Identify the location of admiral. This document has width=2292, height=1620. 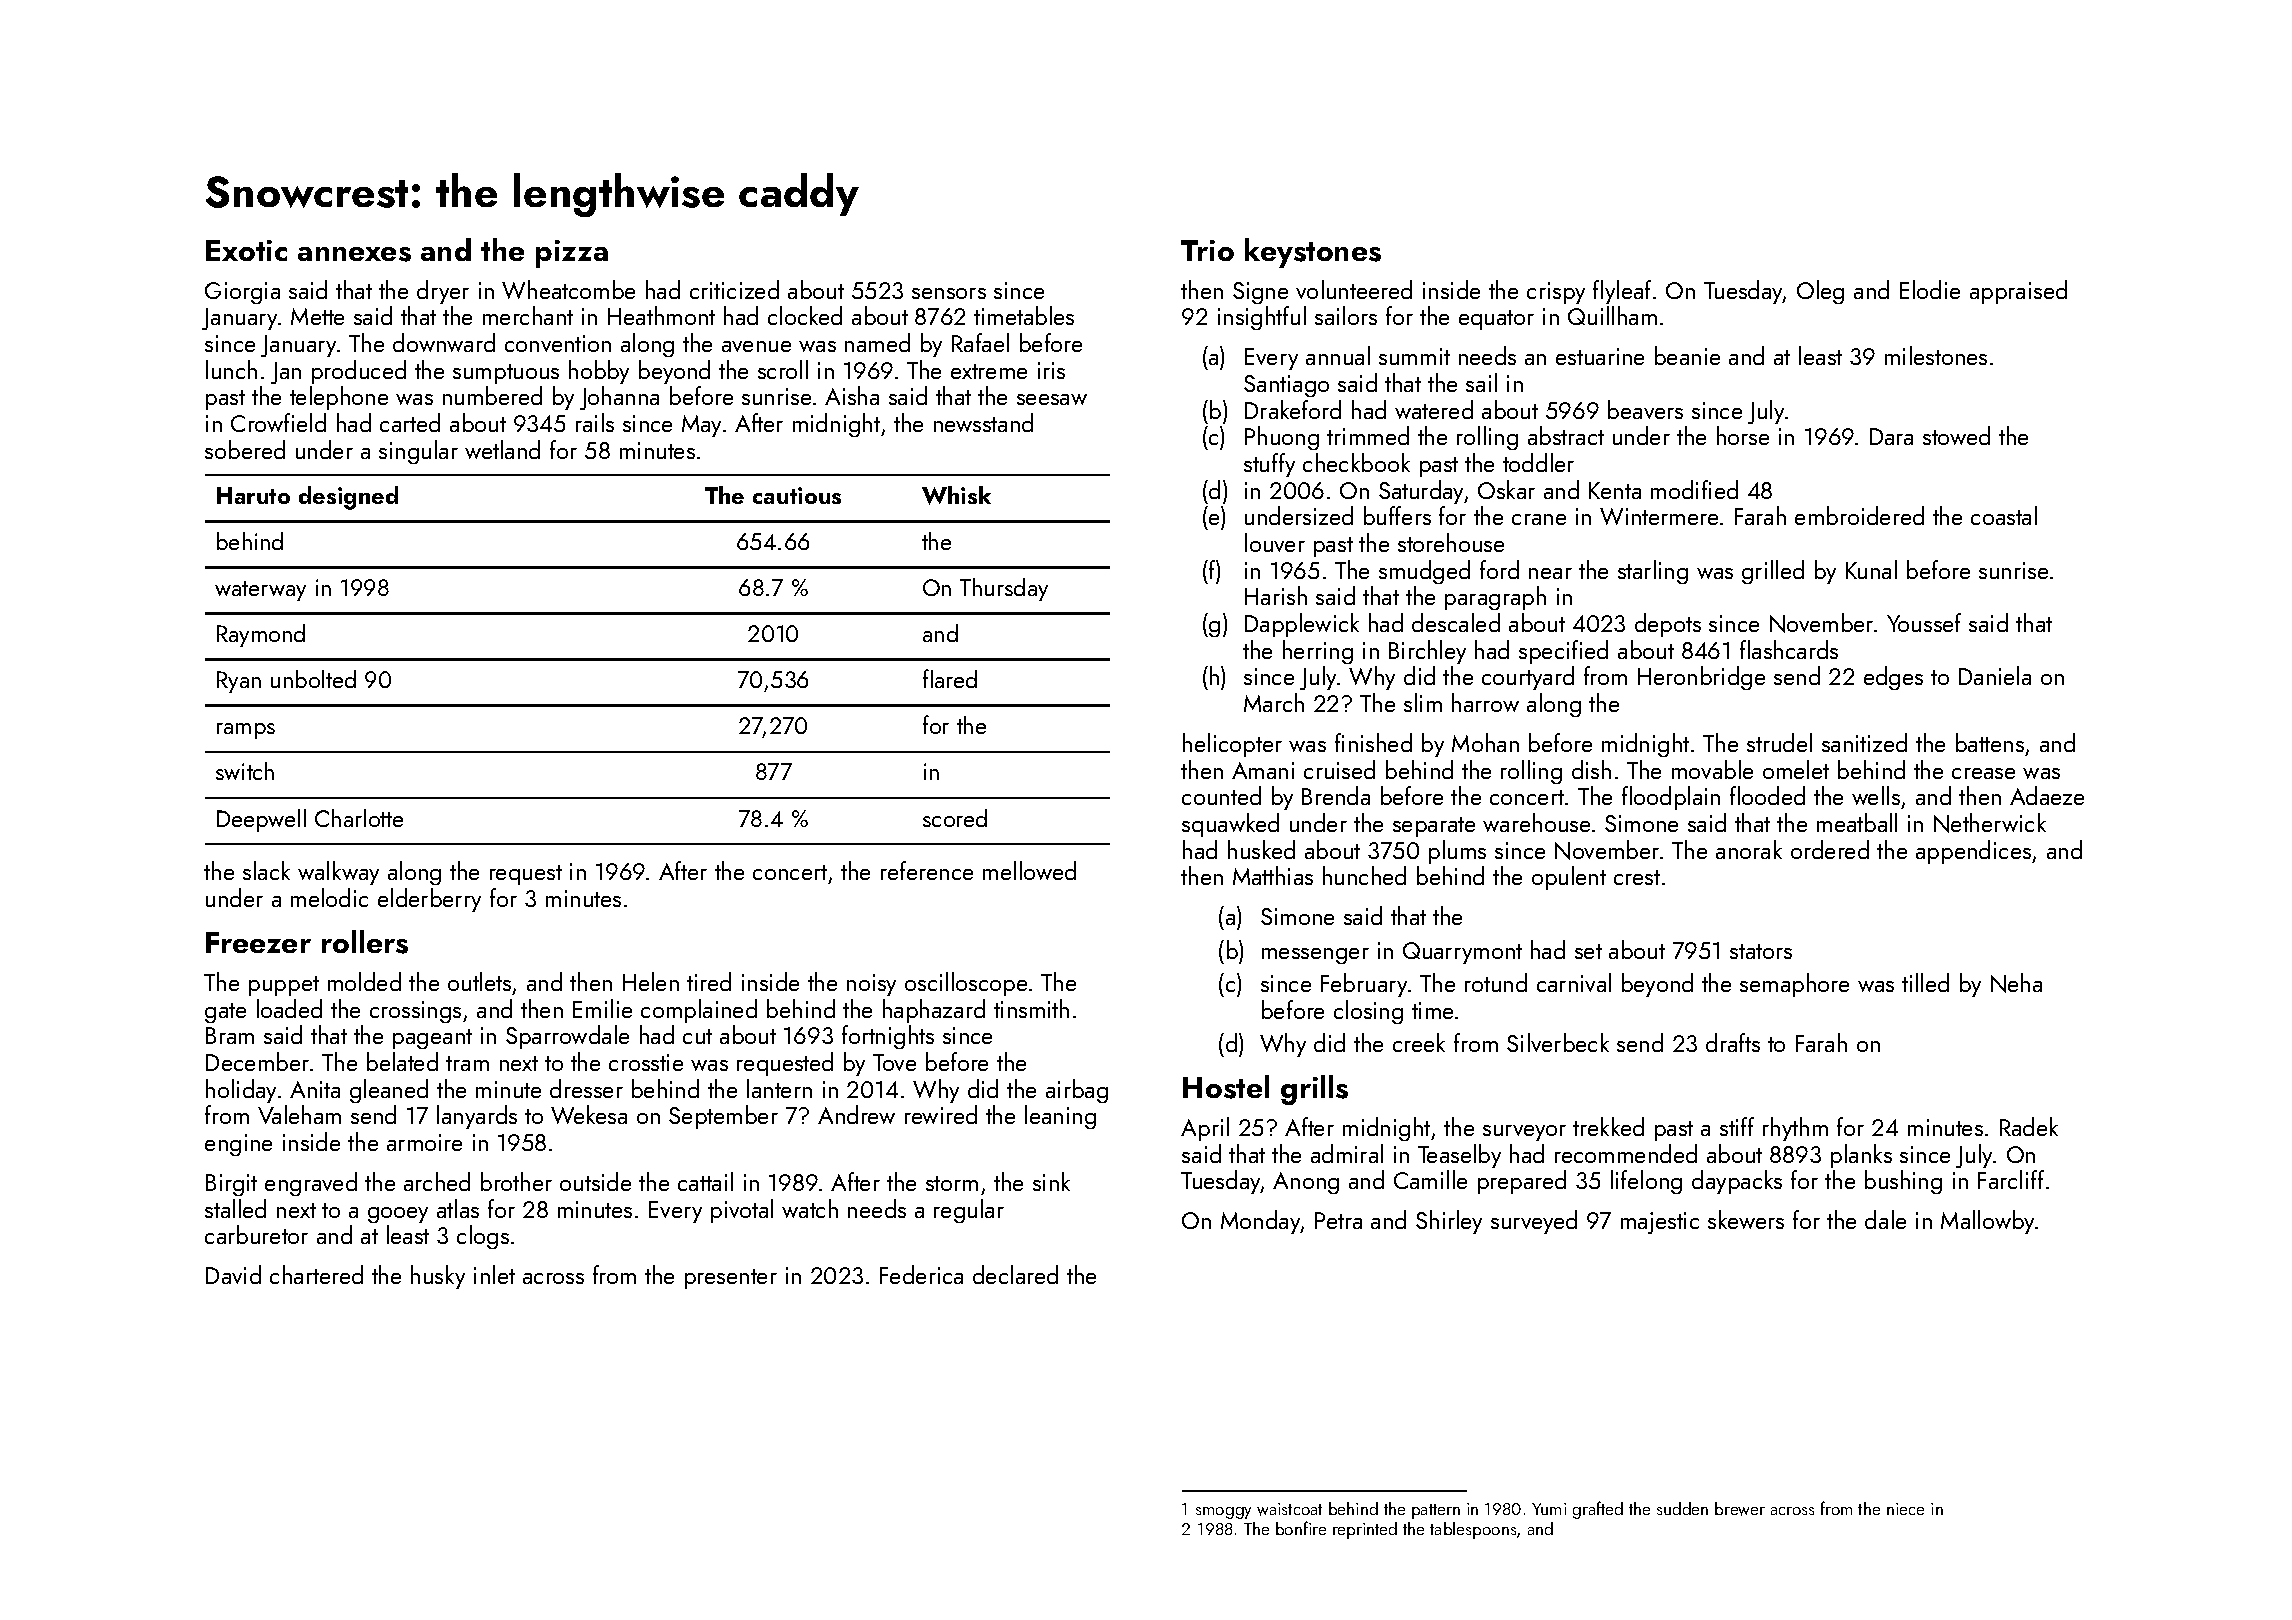
(1347, 1153).
